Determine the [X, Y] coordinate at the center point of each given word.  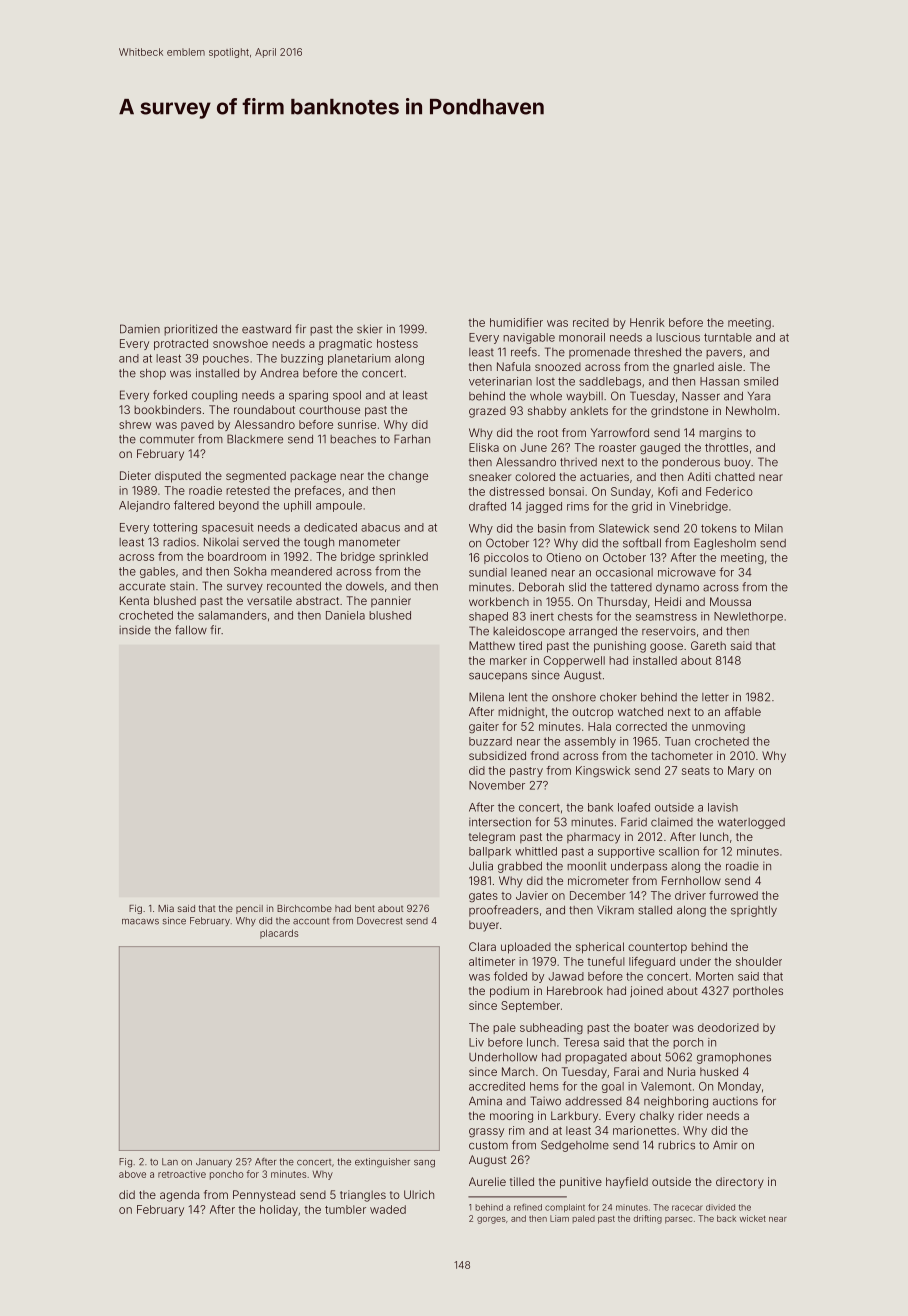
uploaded [526, 948]
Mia [166, 908]
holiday [279, 1210]
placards [279, 934]
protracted [181, 344]
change [408, 477]
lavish [723, 807]
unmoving [718, 728]
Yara [759, 396]
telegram [492, 838]
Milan [769, 528]
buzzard [490, 741]
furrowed [733, 895]
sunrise [357, 424]
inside [135, 630]
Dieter [135, 475]
